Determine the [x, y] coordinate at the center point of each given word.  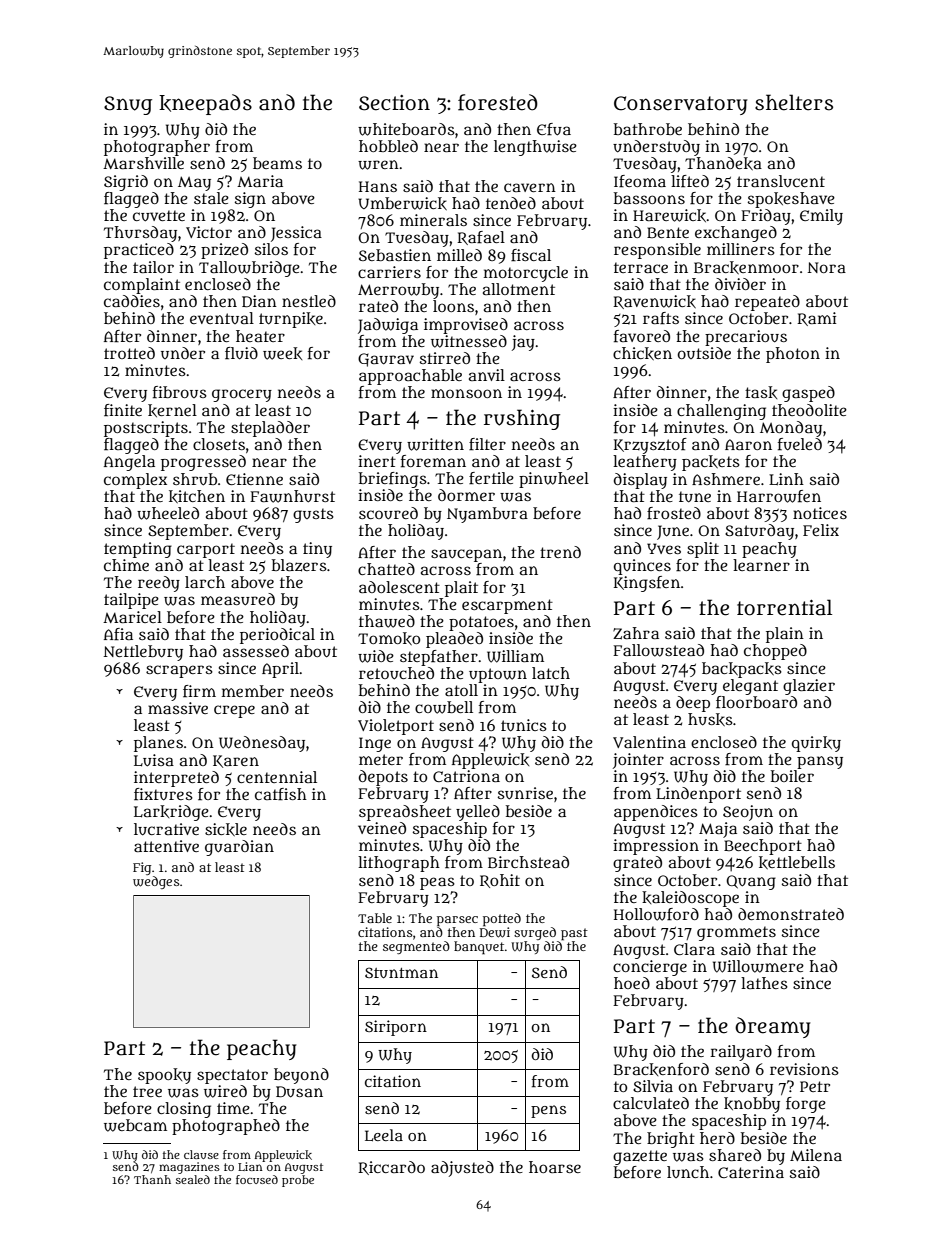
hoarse [555, 1167]
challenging [721, 412]
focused [257, 1179]
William [515, 656]
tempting [138, 550]
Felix [821, 530]
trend [560, 552]
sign [250, 200]
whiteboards [406, 129]
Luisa [154, 760]
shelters [794, 102]
